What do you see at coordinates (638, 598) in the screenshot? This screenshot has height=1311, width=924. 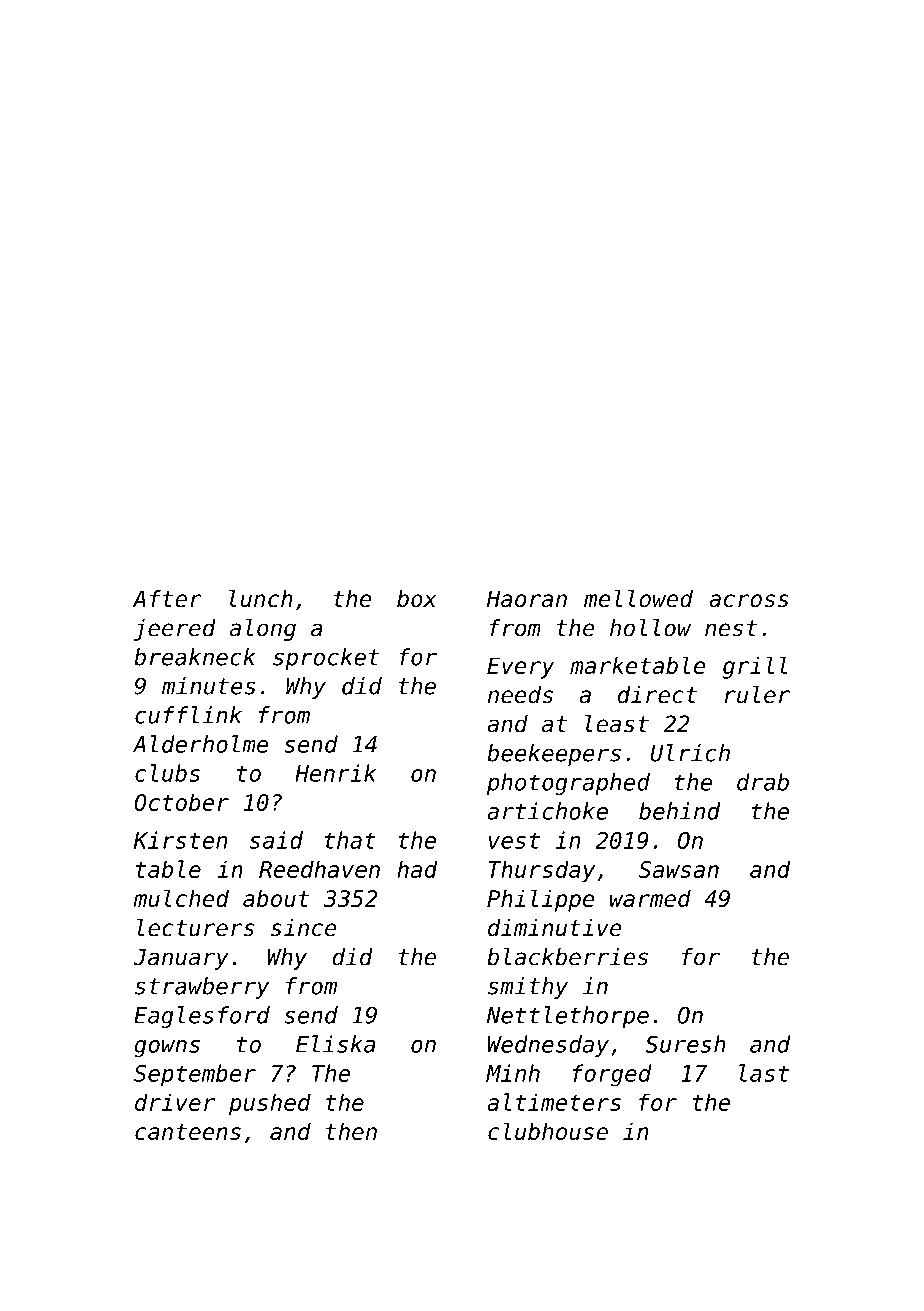 I see `mellowed` at bounding box center [638, 598].
